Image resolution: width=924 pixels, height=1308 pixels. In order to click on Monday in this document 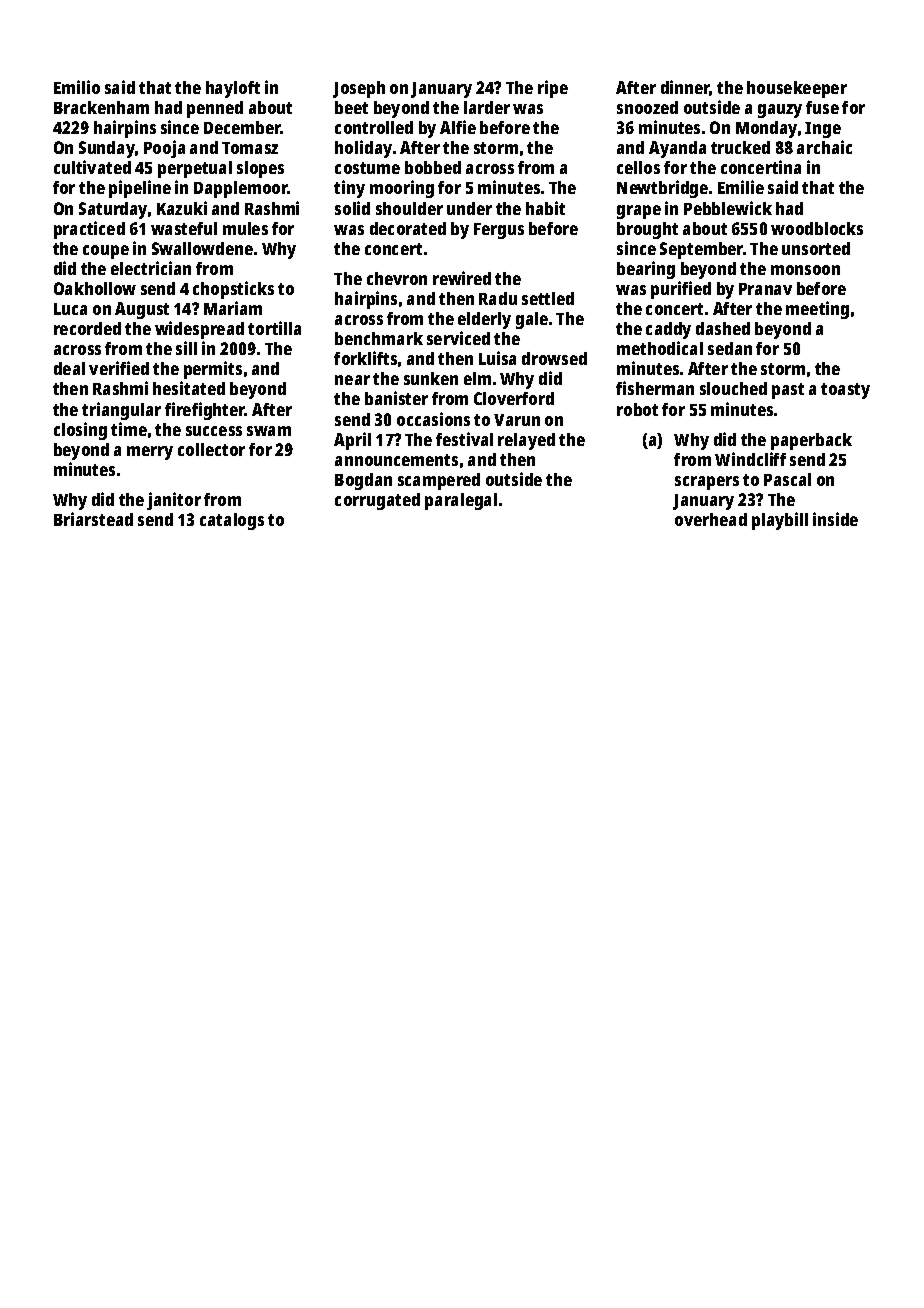, I will do `click(766, 129)`.
